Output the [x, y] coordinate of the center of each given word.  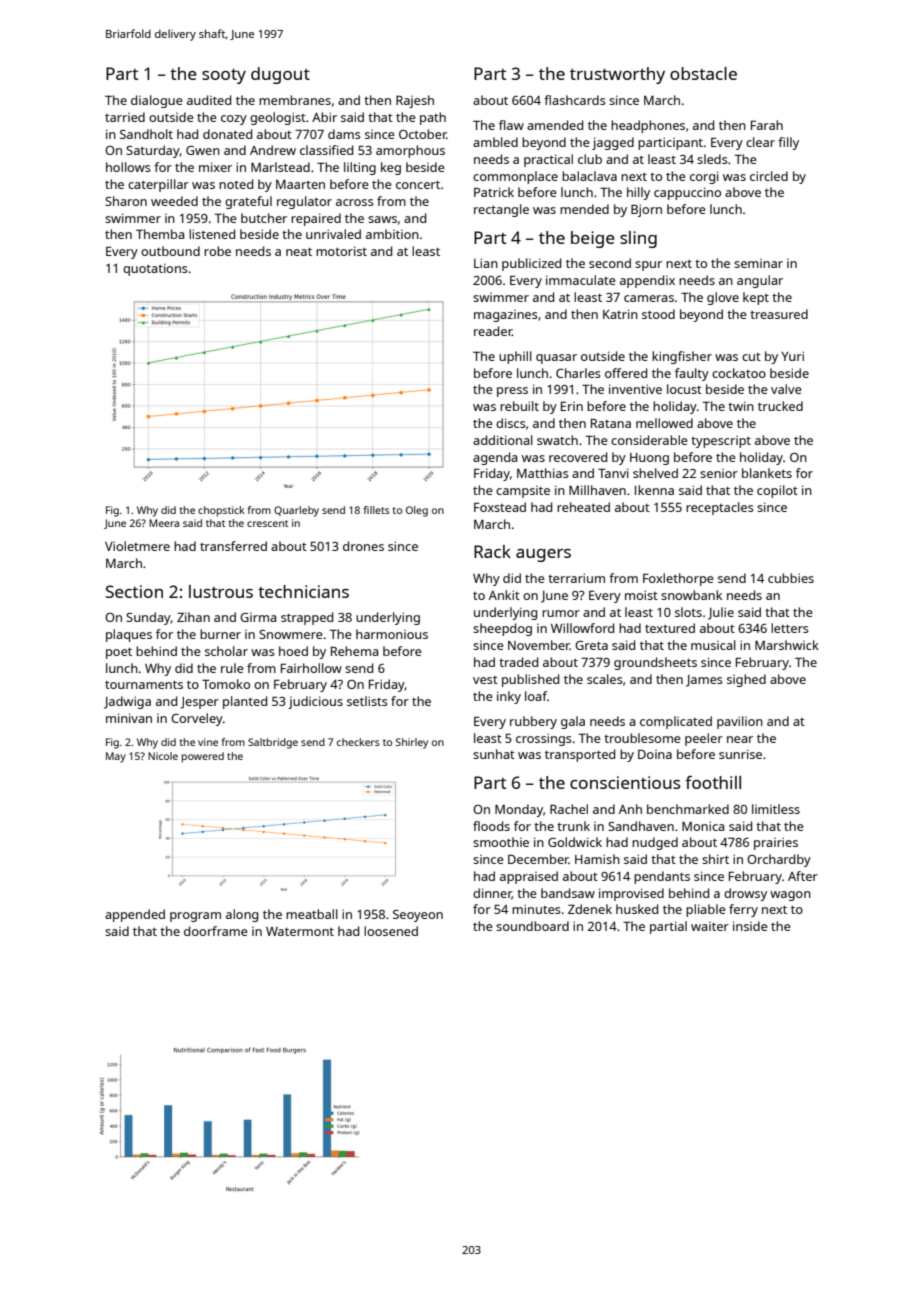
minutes [536, 909]
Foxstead [500, 507]
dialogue [157, 101]
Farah [767, 125]
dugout [280, 75]
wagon [790, 896]
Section [134, 591]
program [195, 917]
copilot [777, 491]
